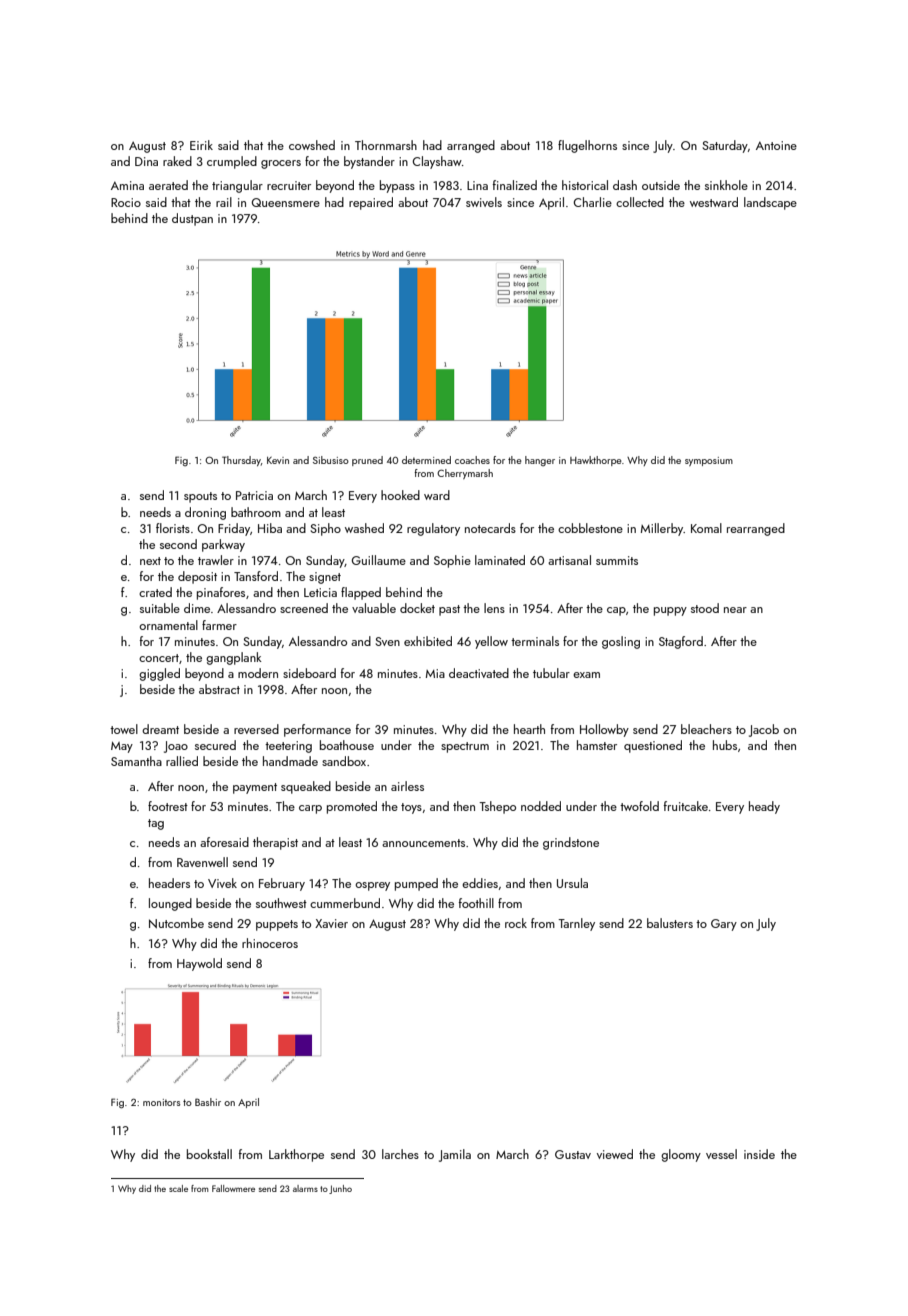 This screenshot has height=1316, width=908. I want to click on Dina, so click(146, 161).
